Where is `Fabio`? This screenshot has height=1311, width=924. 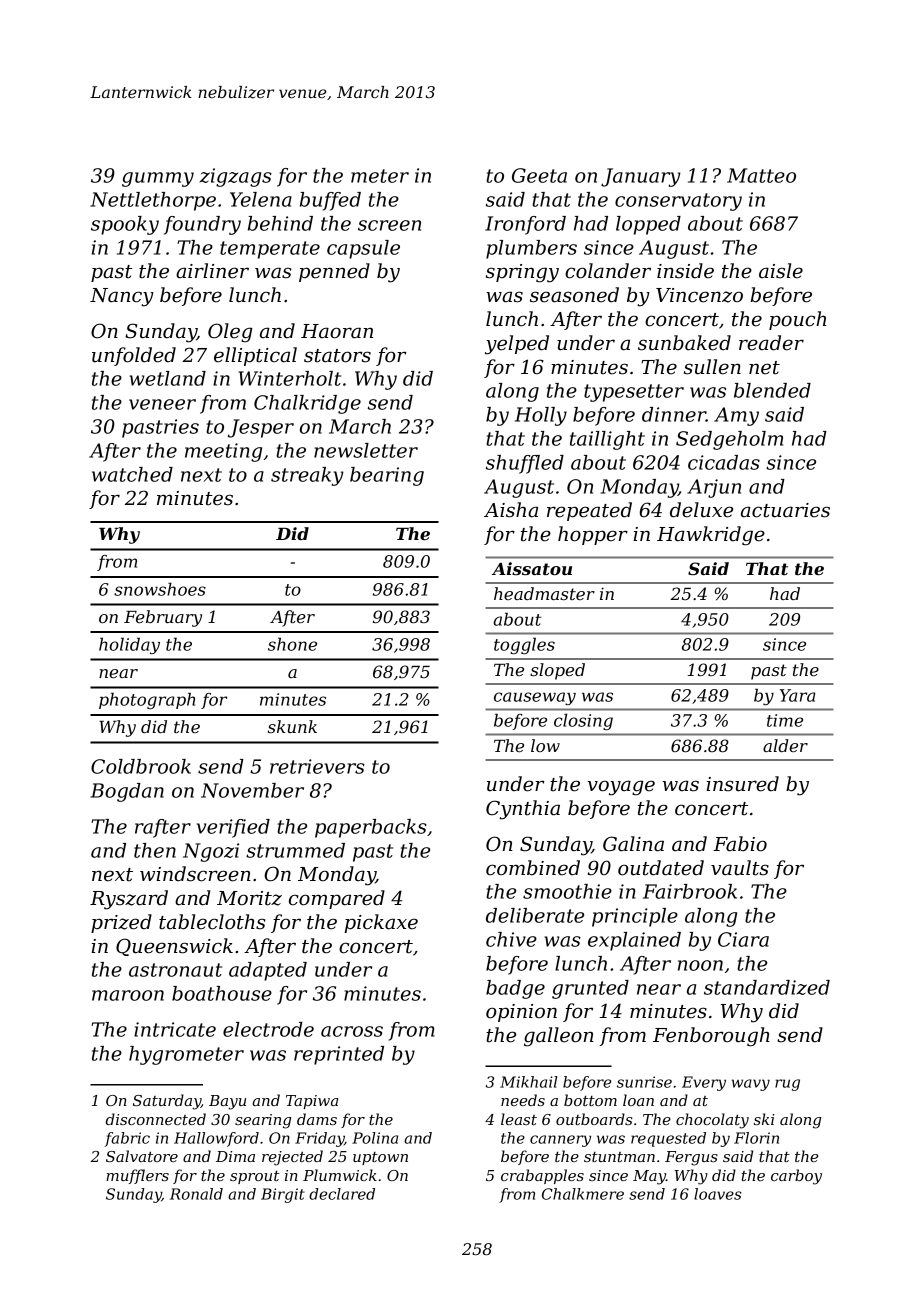
Fabio is located at coordinates (740, 844).
